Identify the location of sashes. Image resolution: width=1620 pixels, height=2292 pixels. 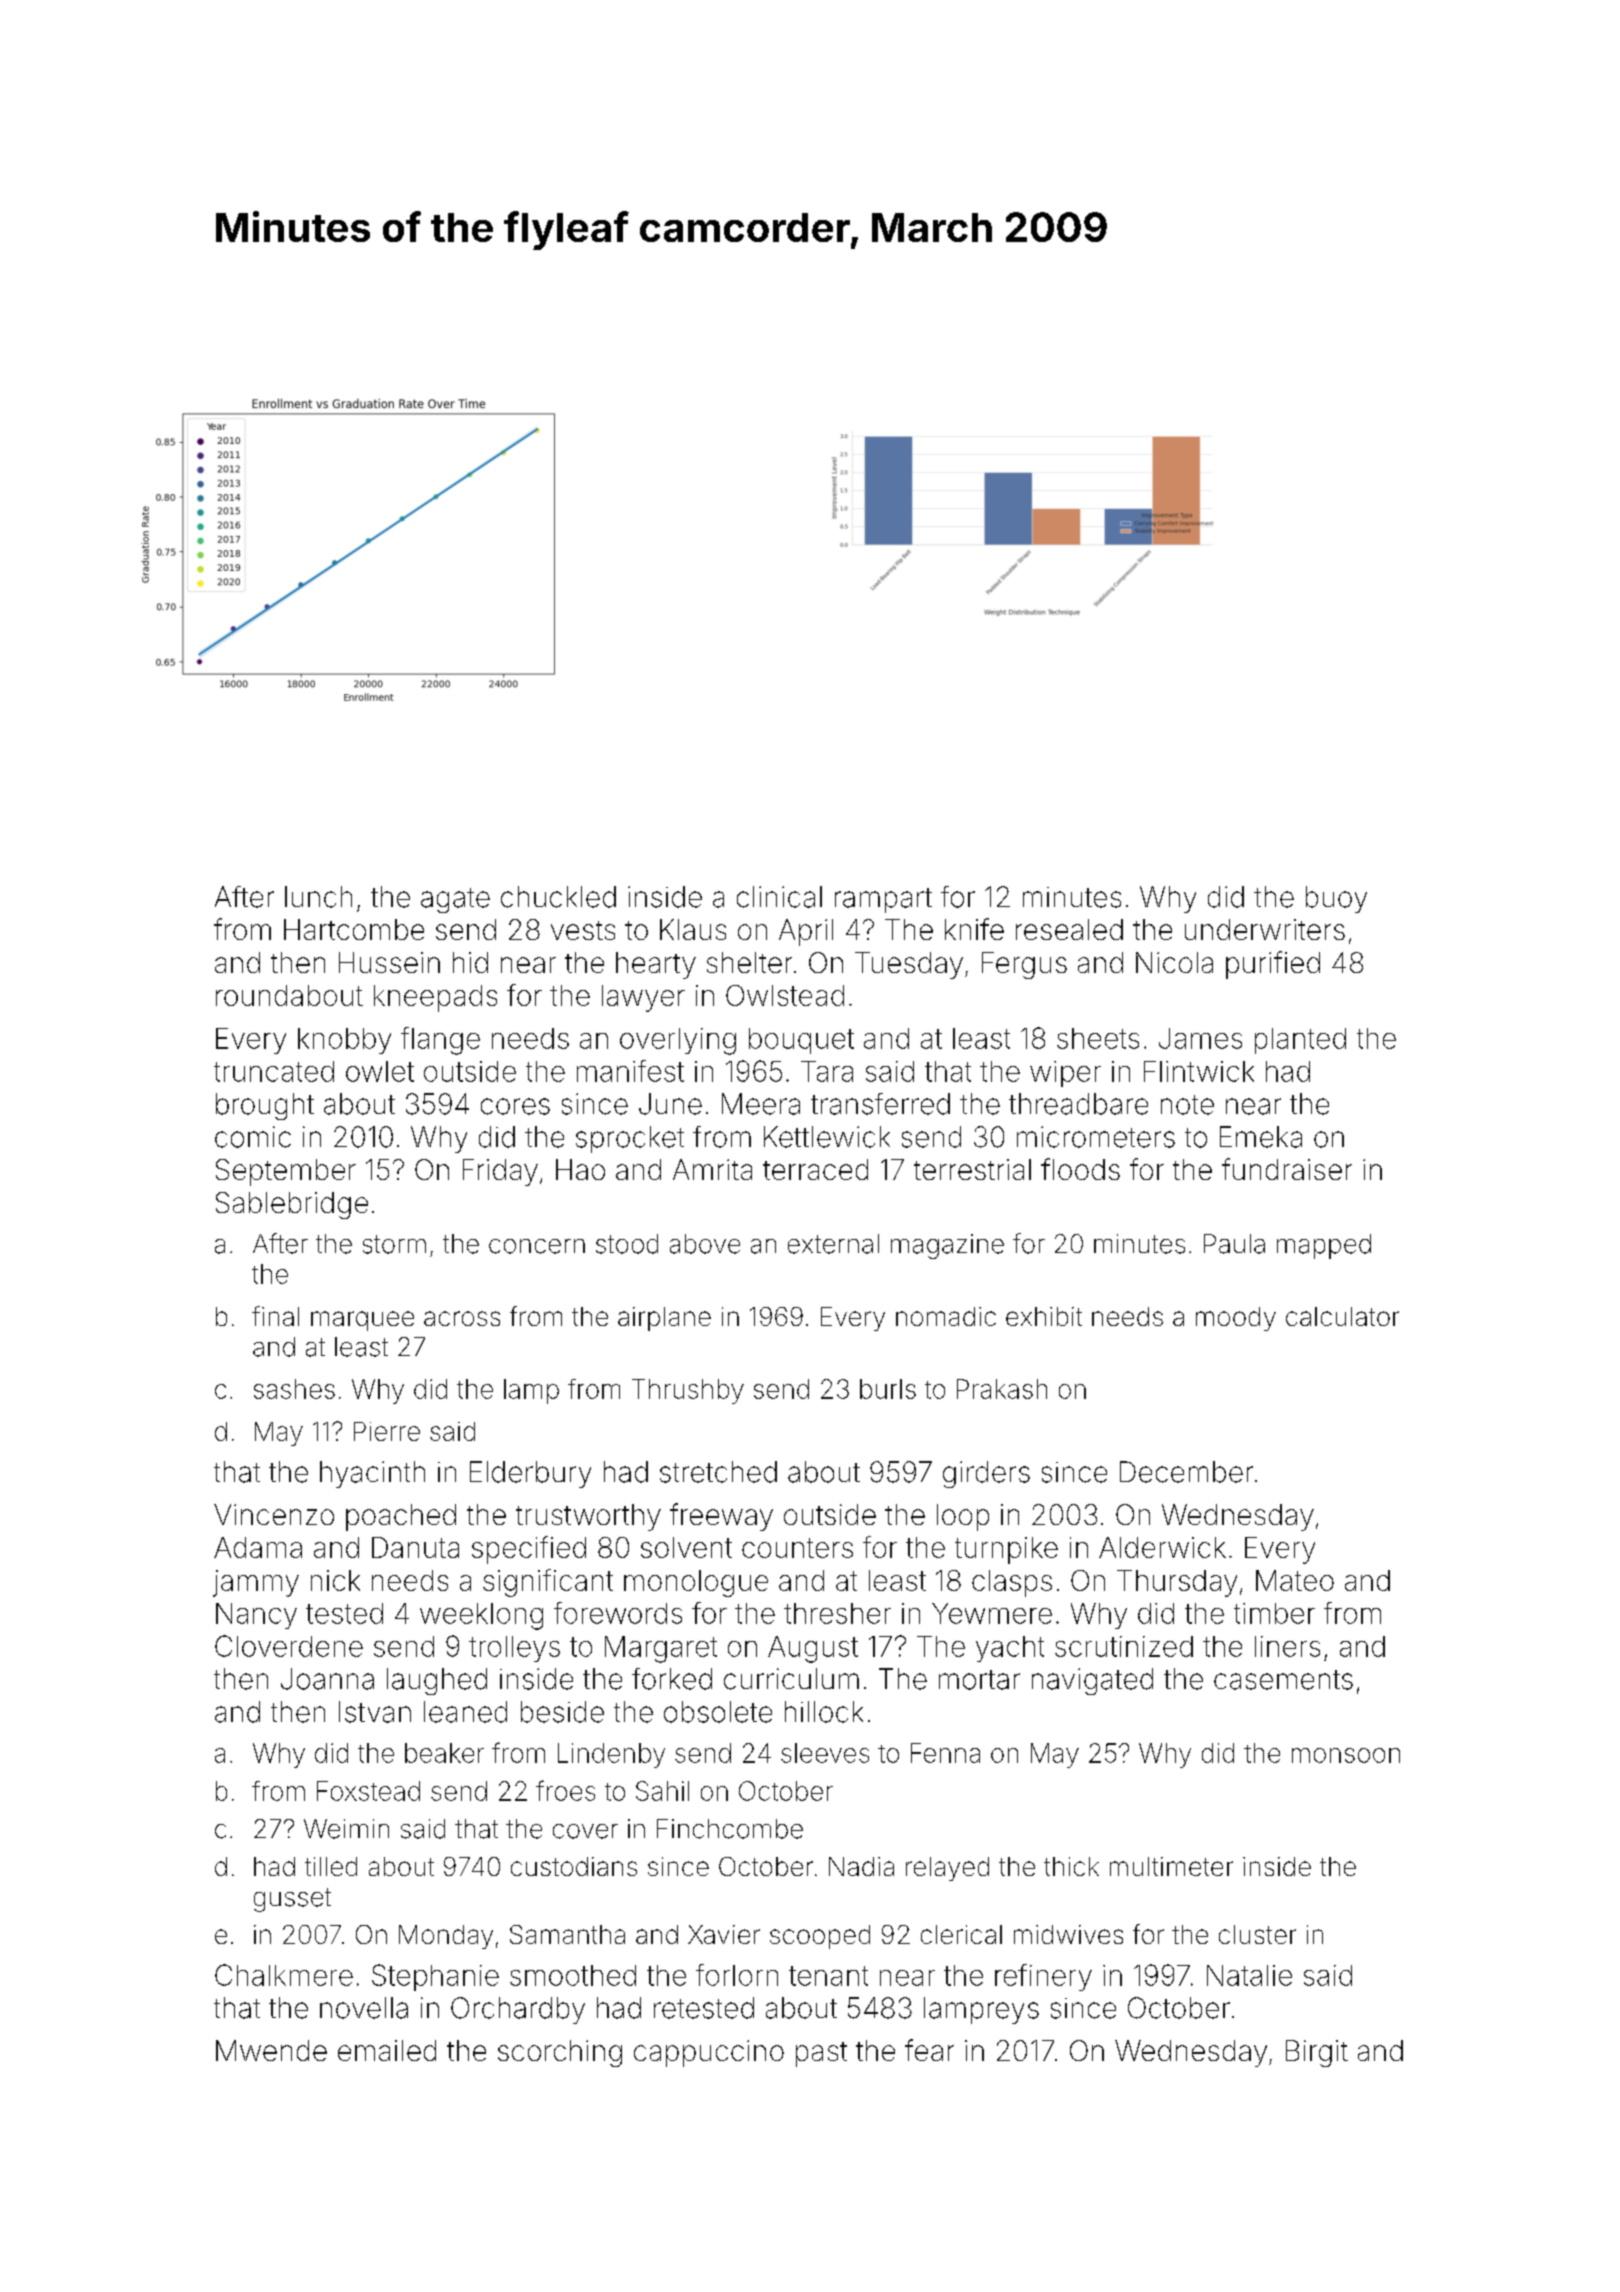
(294, 1389).
